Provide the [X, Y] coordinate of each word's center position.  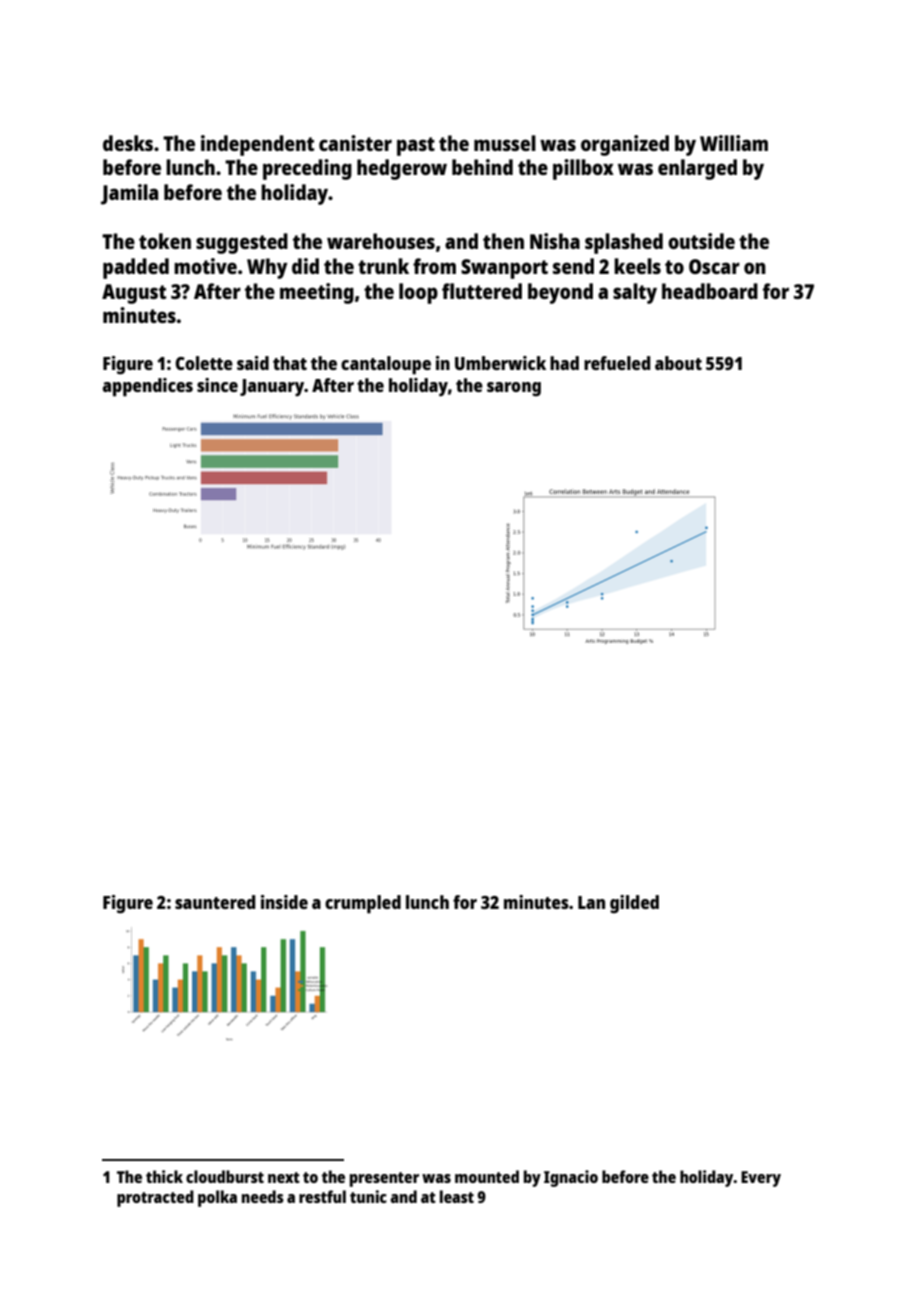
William [734, 143]
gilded [634, 904]
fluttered [482, 291]
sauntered [215, 902]
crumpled [363, 904]
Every [761, 1179]
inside [284, 902]
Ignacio [571, 1178]
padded [136, 268]
